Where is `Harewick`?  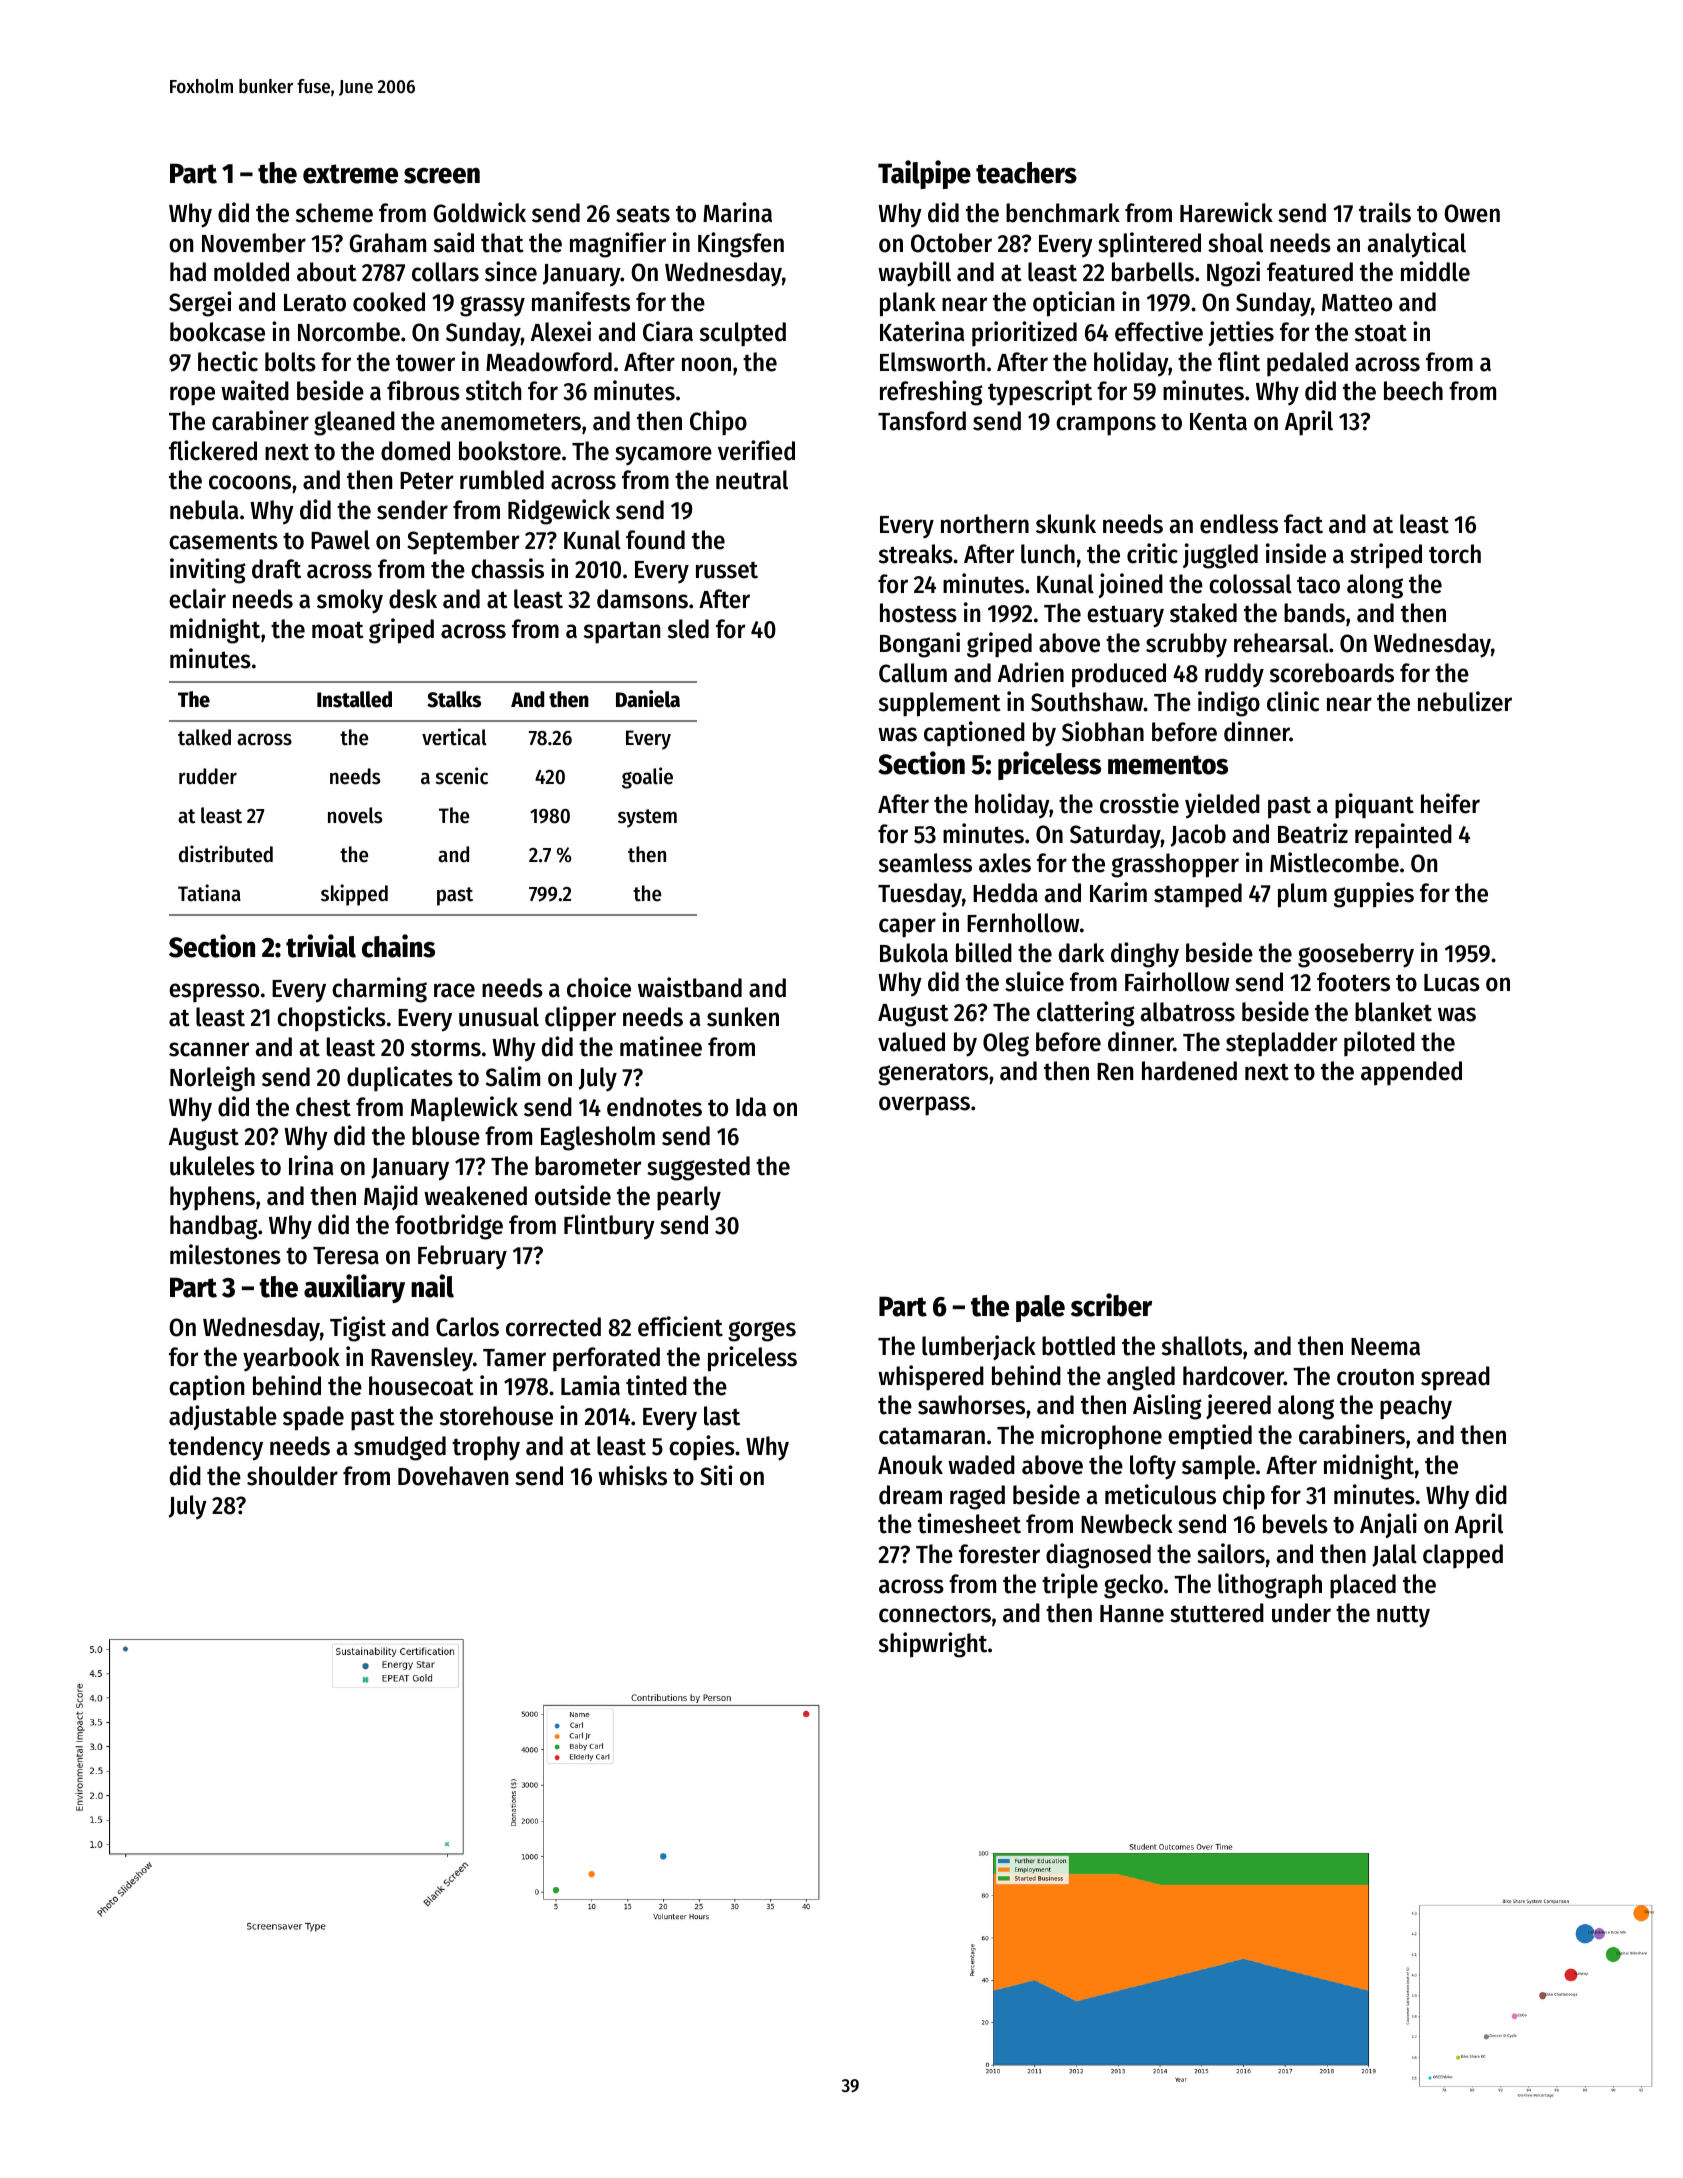
Harewick is located at coordinates (1226, 212).
